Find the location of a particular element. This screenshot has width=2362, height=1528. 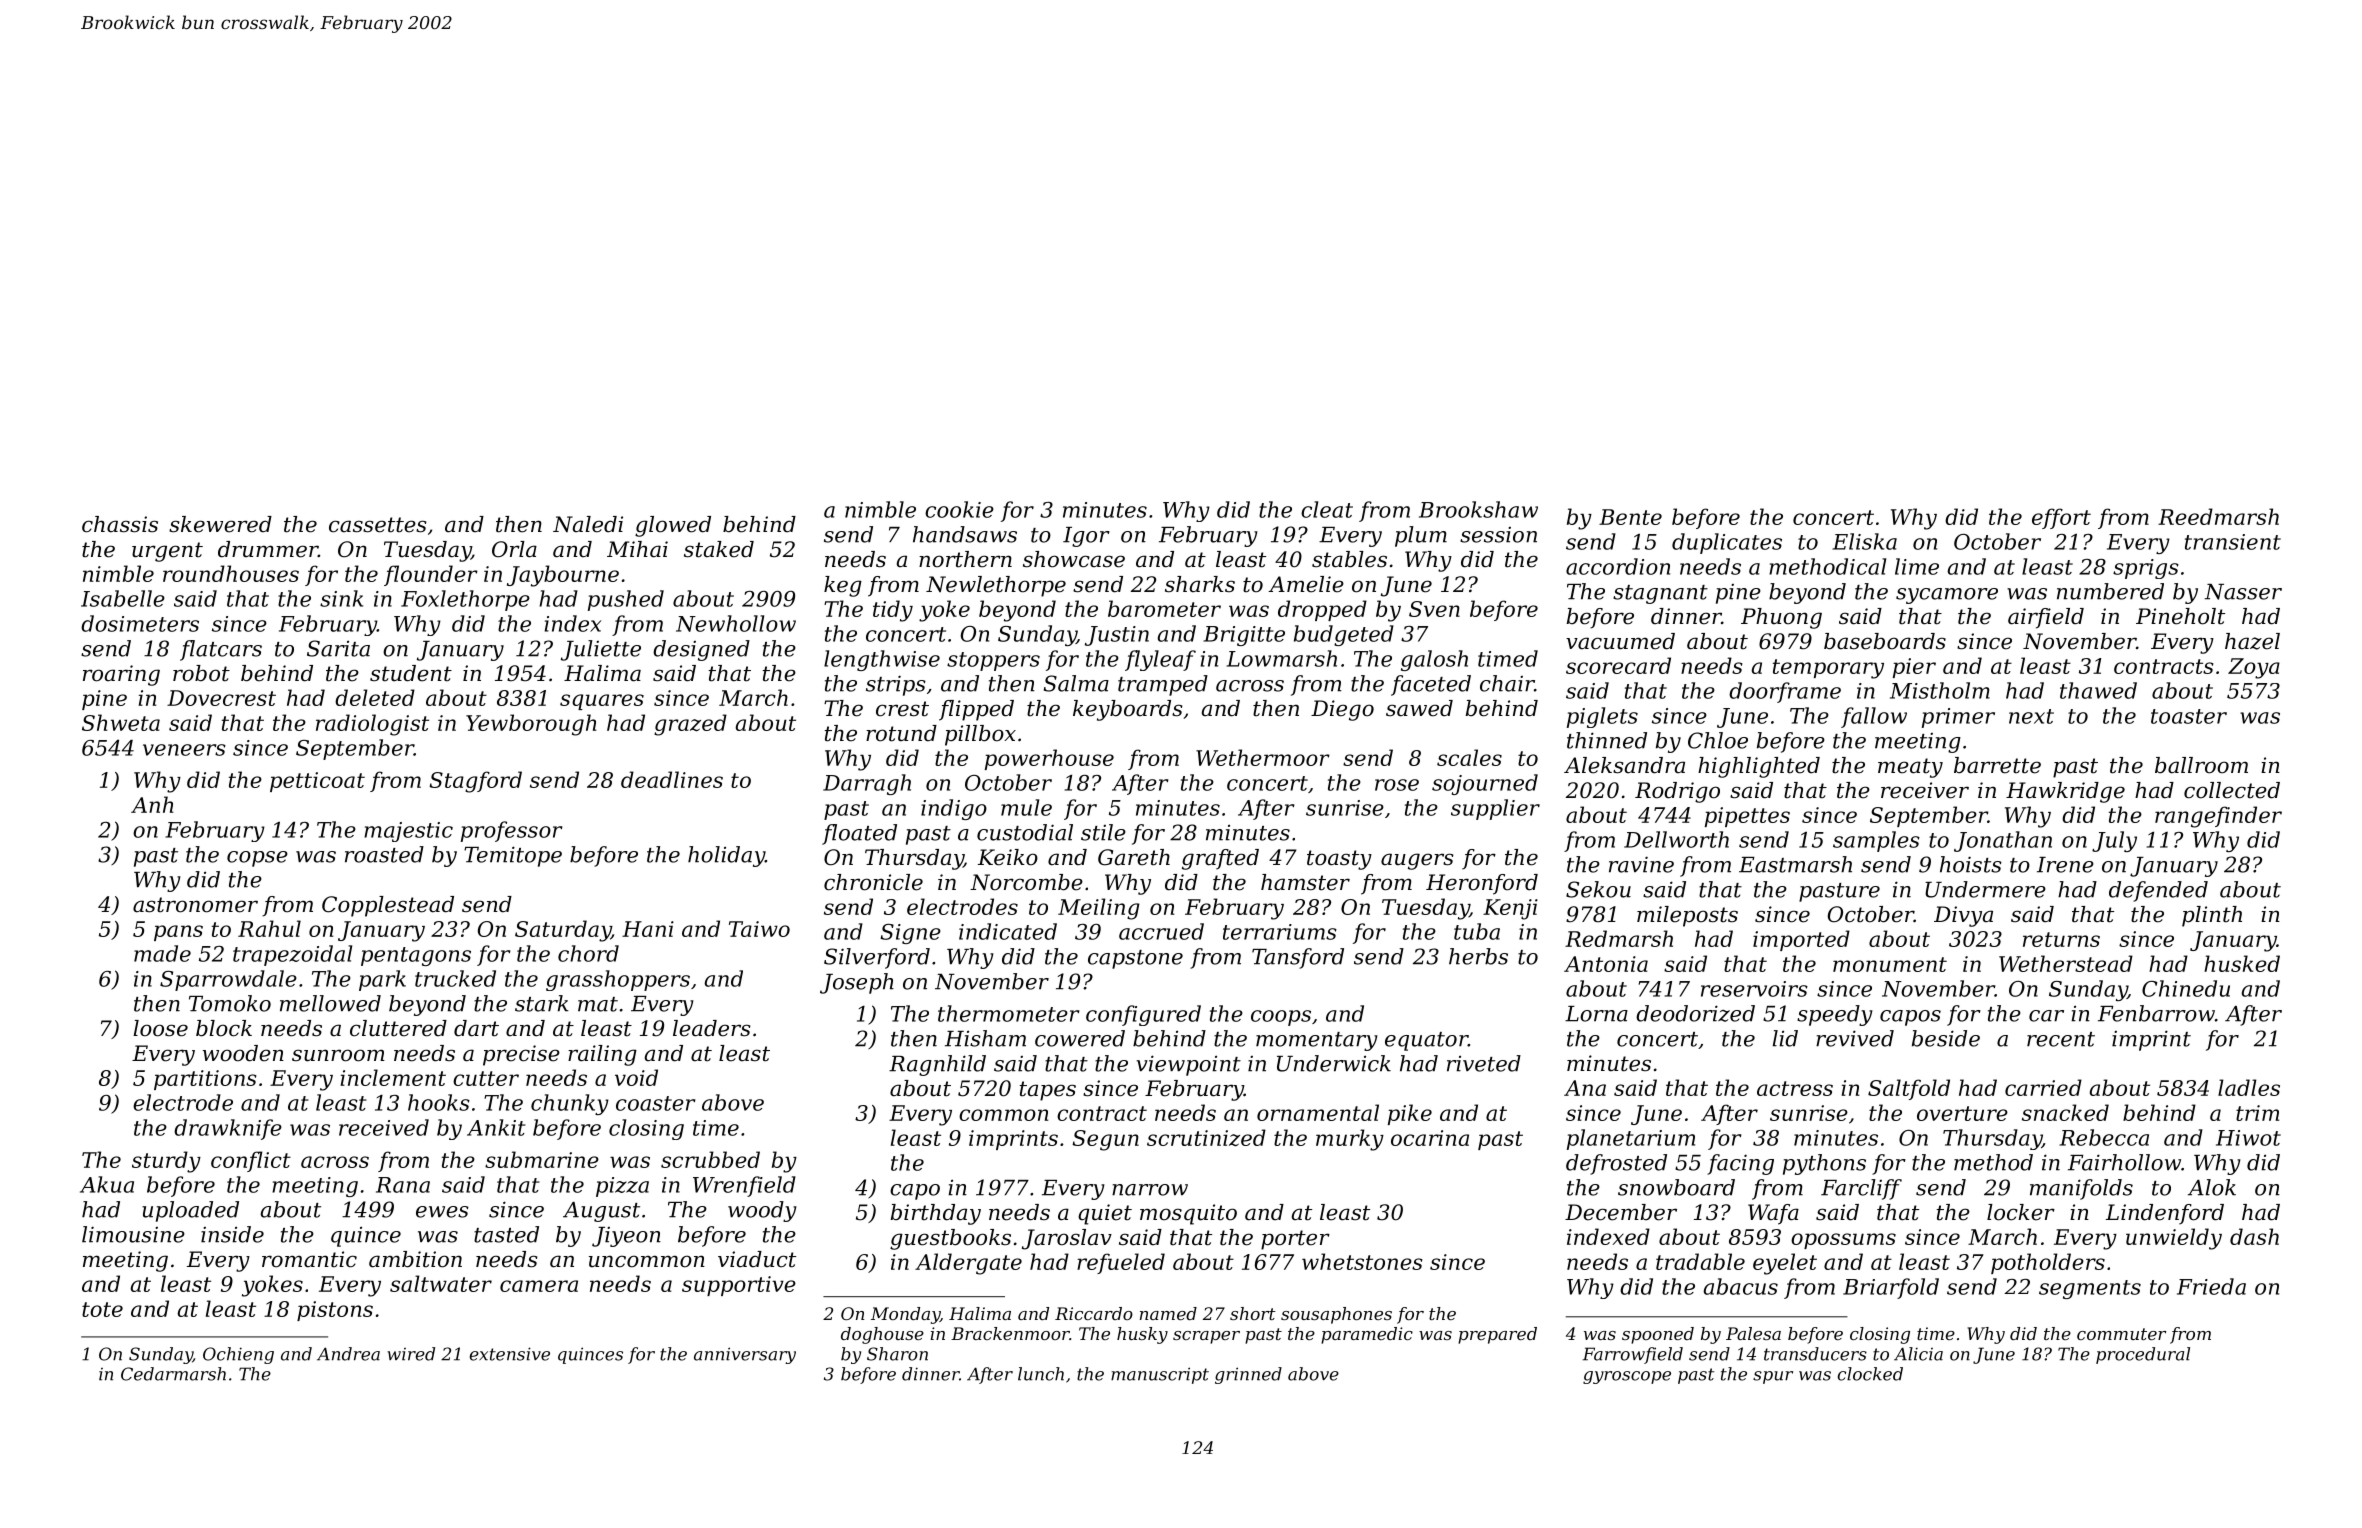

piglets is located at coordinates (1602, 717).
